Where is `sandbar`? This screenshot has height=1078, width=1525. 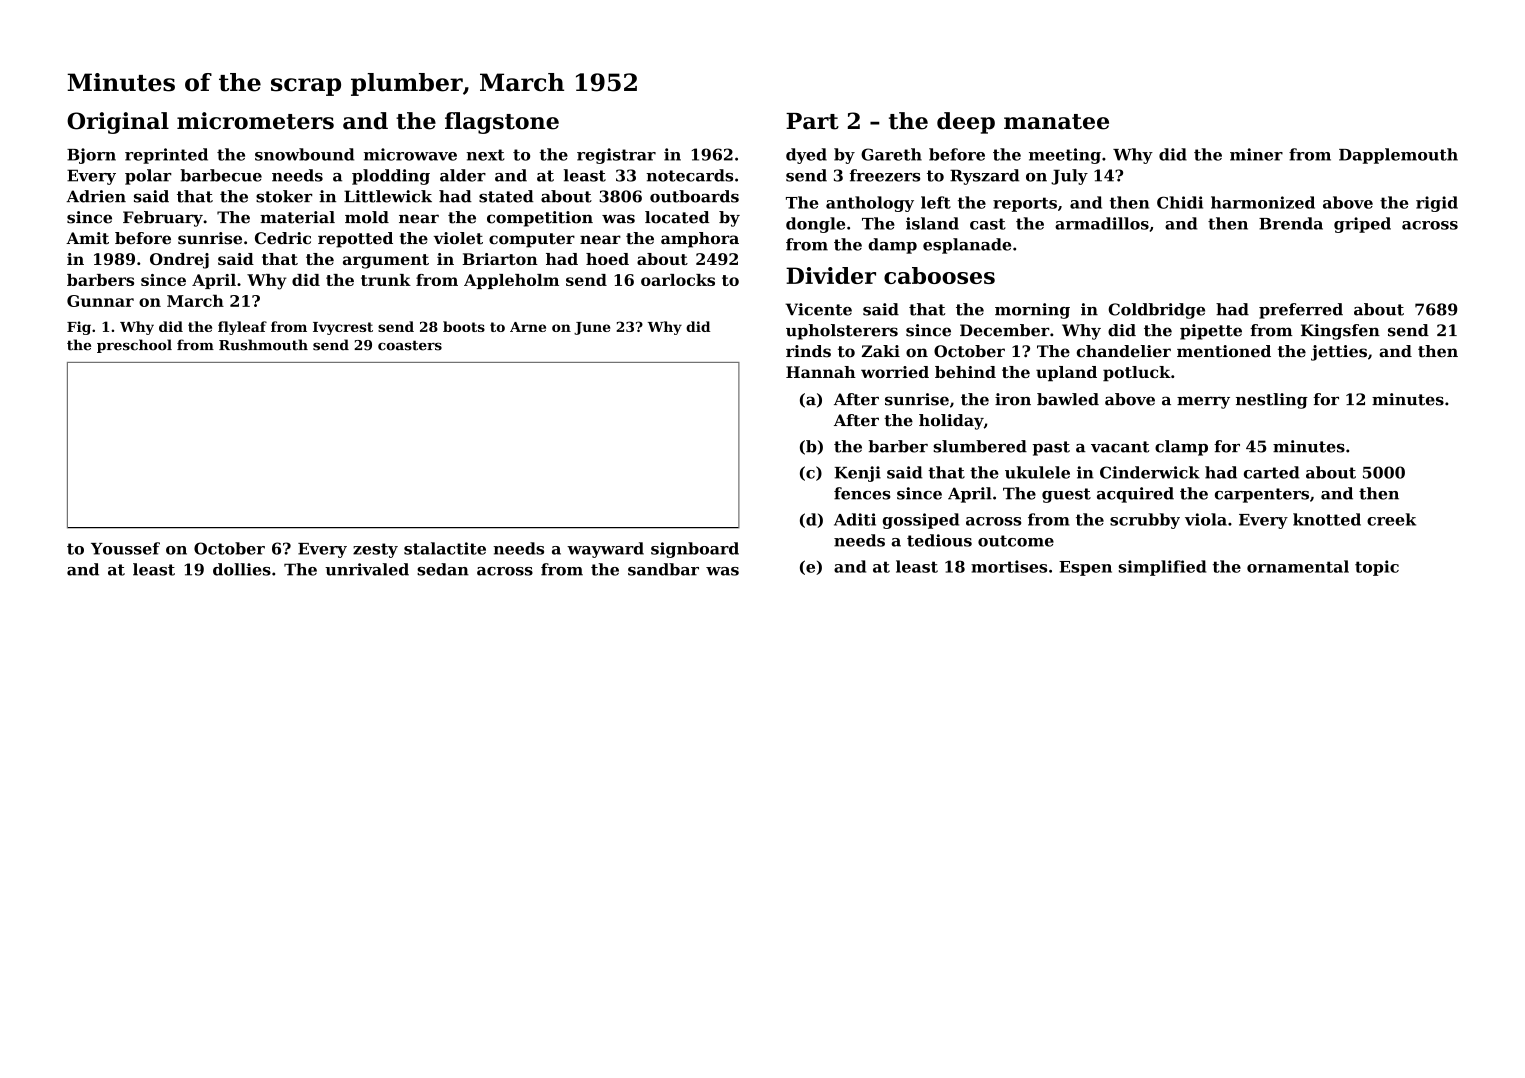 sandbar is located at coordinates (663, 569).
